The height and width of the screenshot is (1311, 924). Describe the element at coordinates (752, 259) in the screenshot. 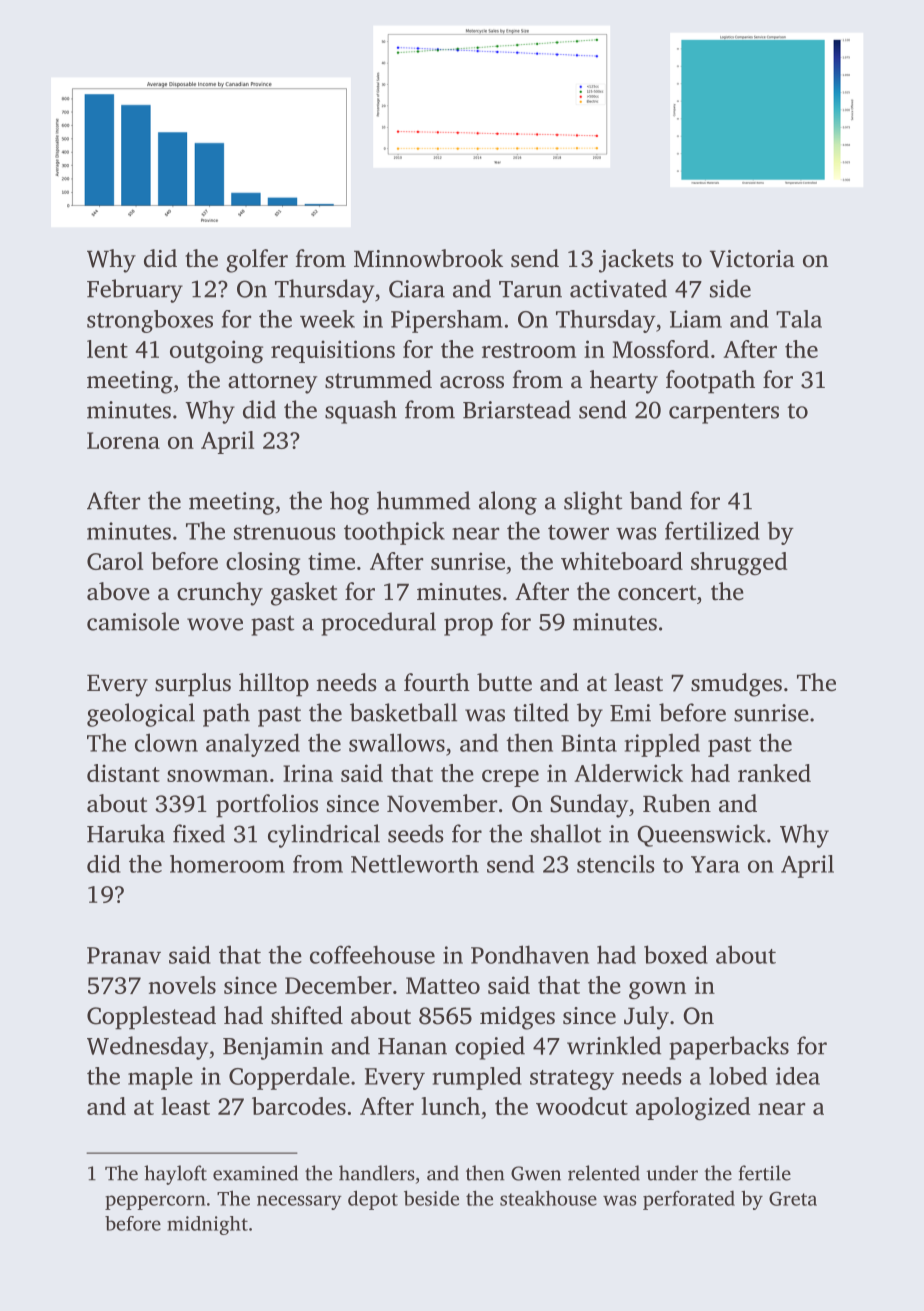

I see `Victoria` at that location.
